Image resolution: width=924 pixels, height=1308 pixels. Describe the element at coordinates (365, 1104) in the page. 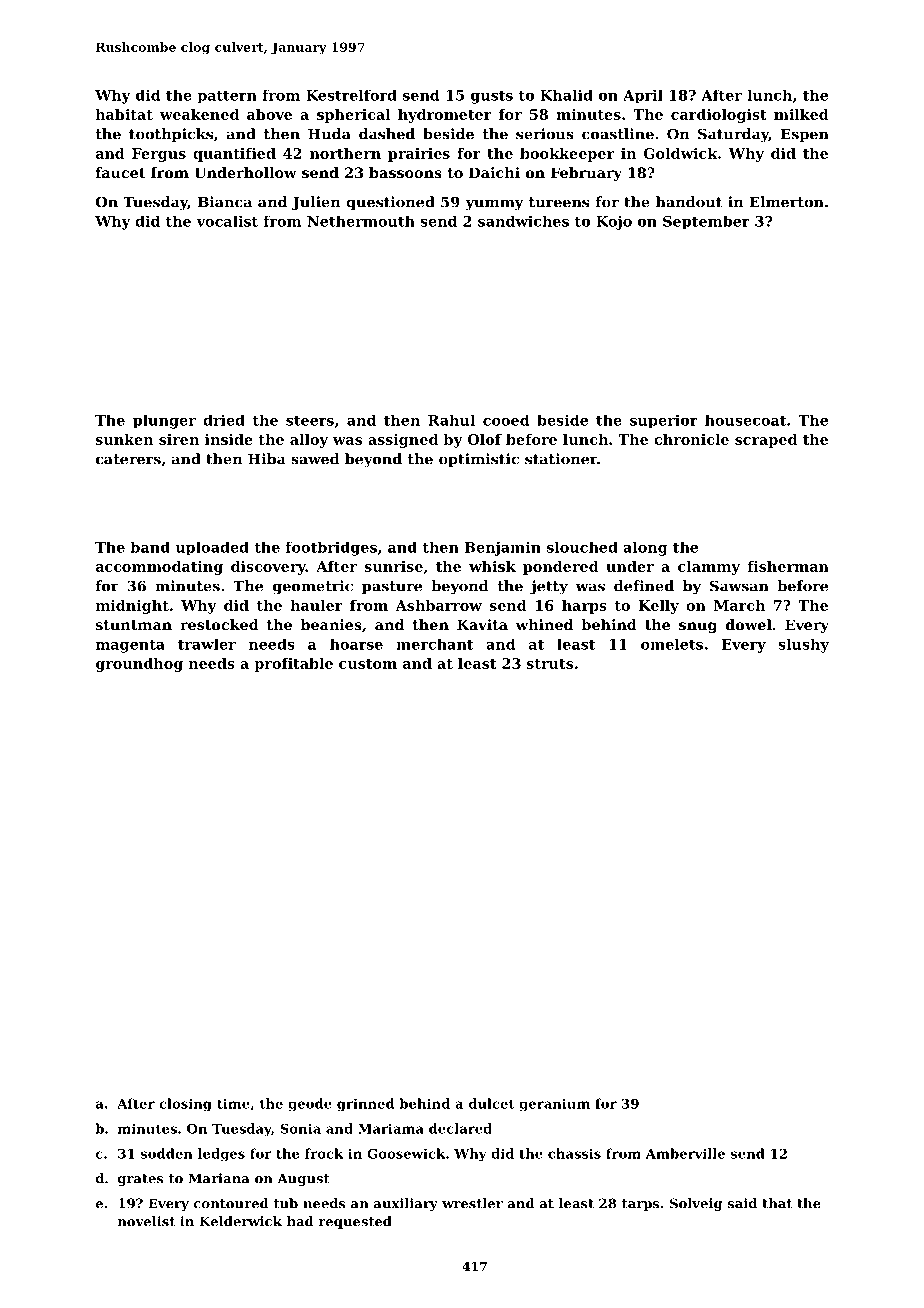

I see `grinned` at that location.
